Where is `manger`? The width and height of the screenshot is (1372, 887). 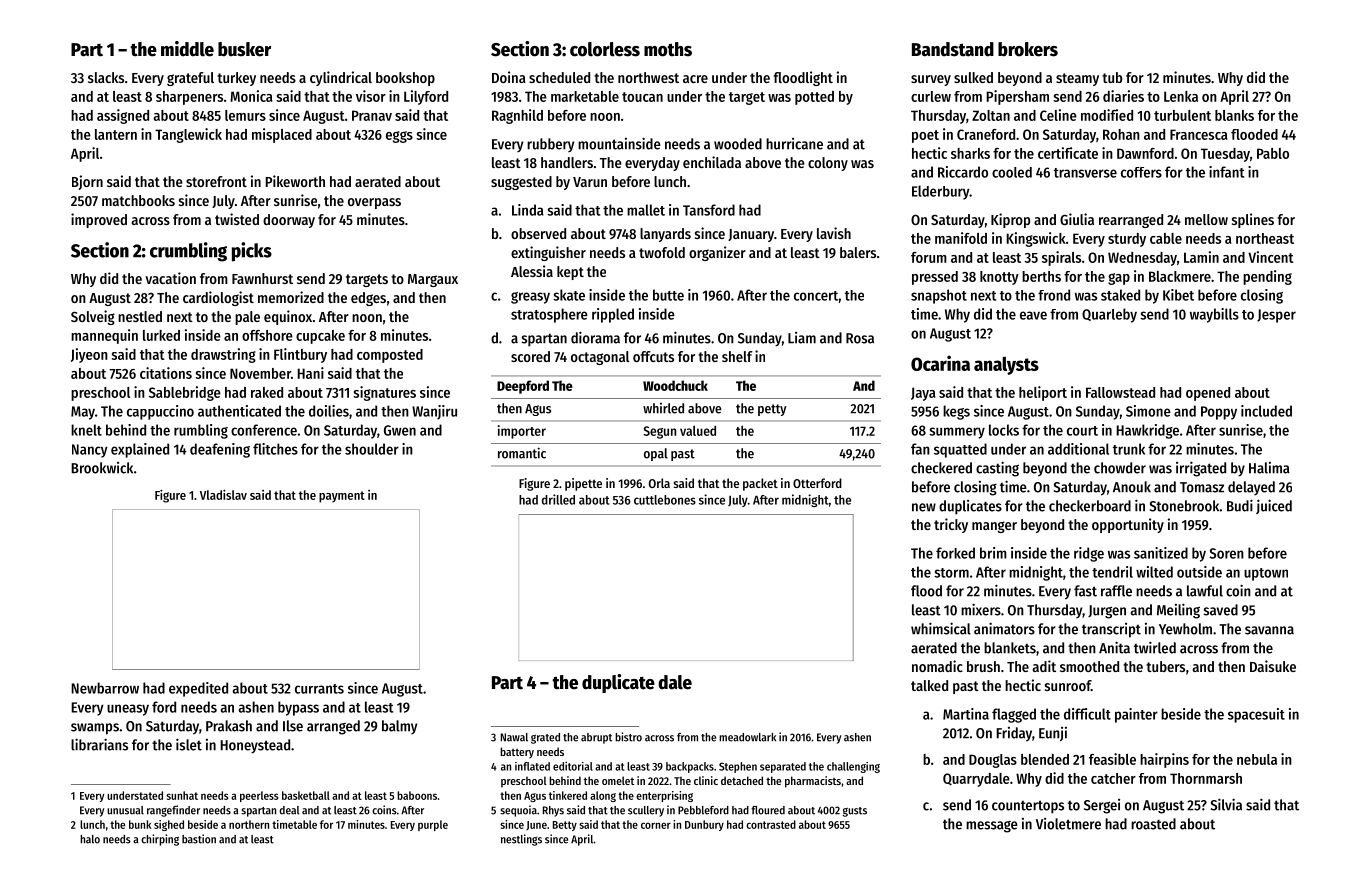
manger is located at coordinates (994, 527).
